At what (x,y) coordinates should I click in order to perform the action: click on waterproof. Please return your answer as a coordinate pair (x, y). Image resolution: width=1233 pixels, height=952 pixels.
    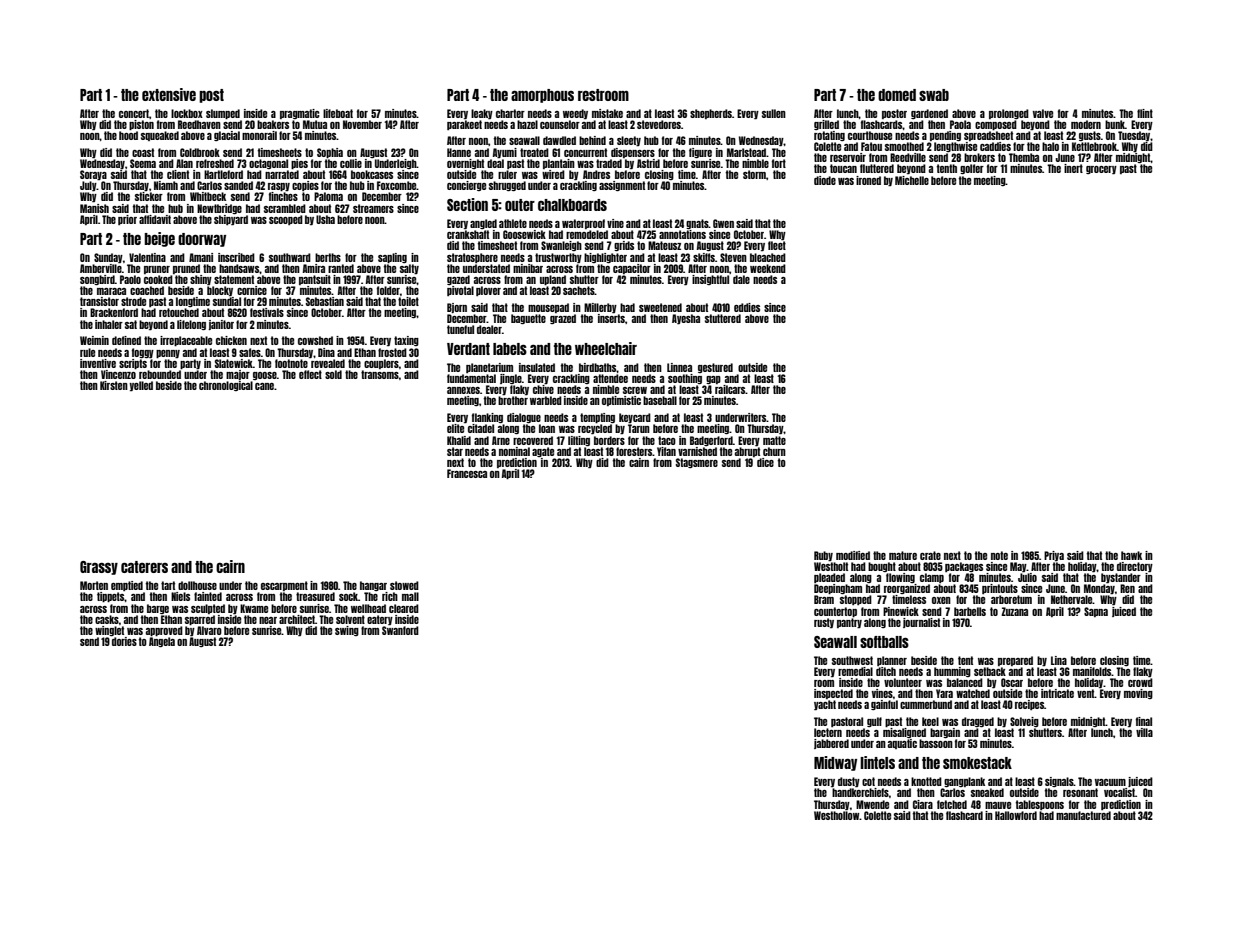
    Looking at the image, I should click on (583, 224).
